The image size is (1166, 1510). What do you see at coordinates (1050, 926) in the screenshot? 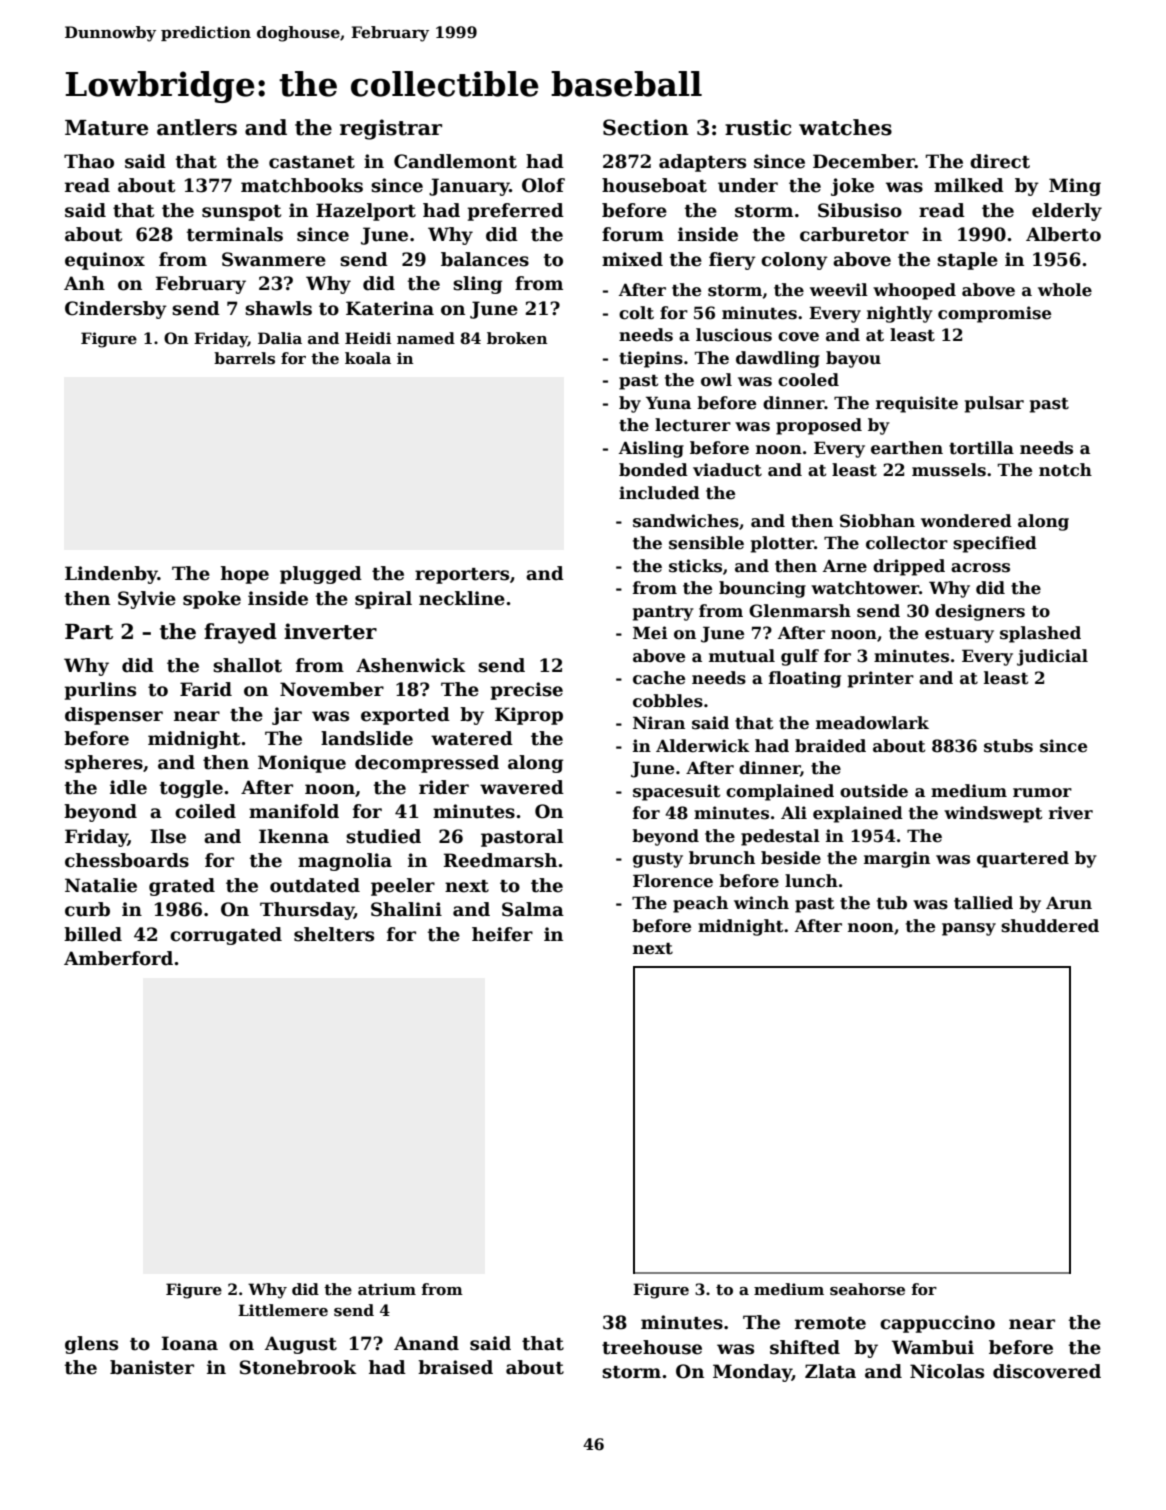
I see `shuddered` at bounding box center [1050, 926].
